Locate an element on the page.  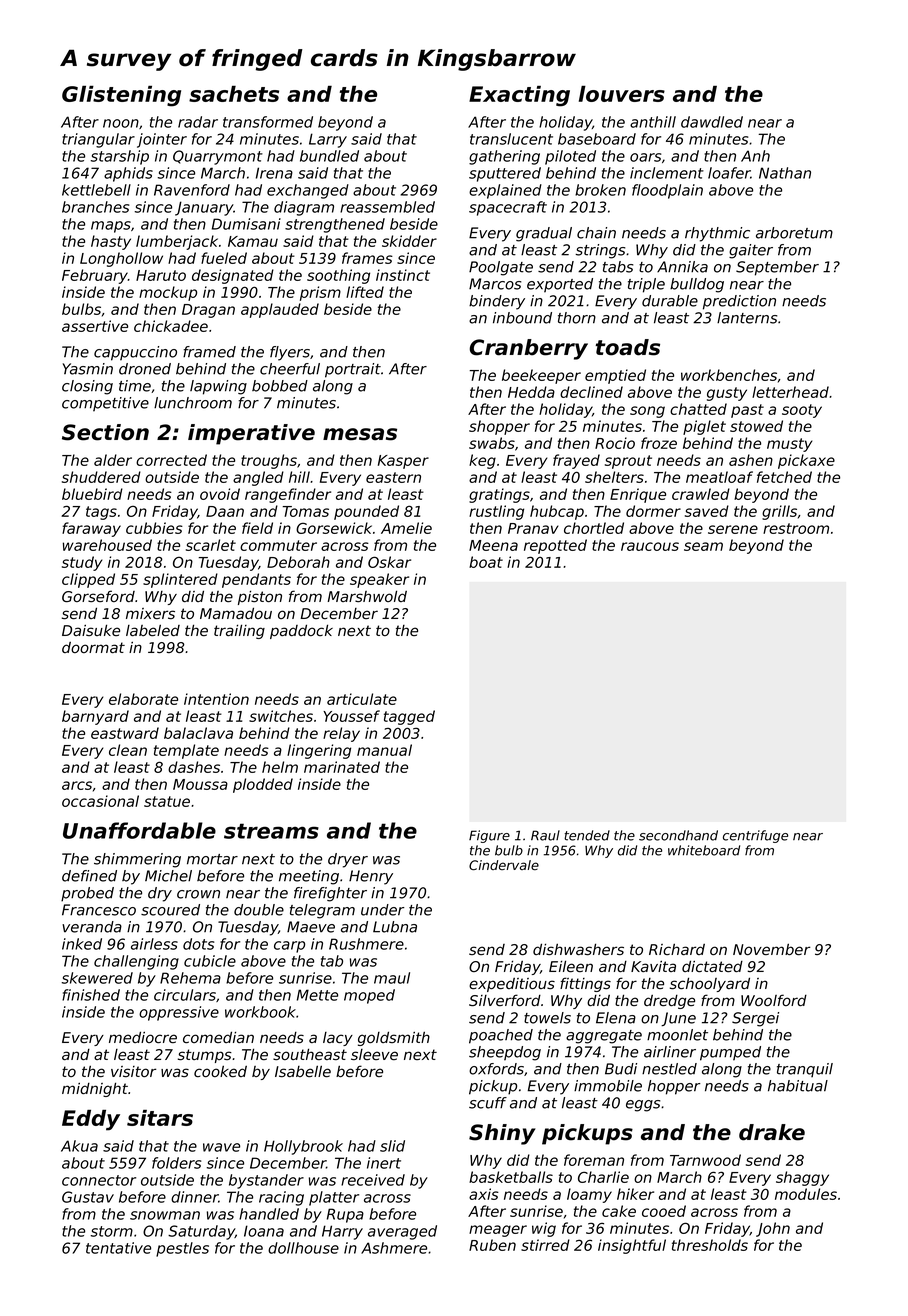
Longhollow is located at coordinates (121, 259).
